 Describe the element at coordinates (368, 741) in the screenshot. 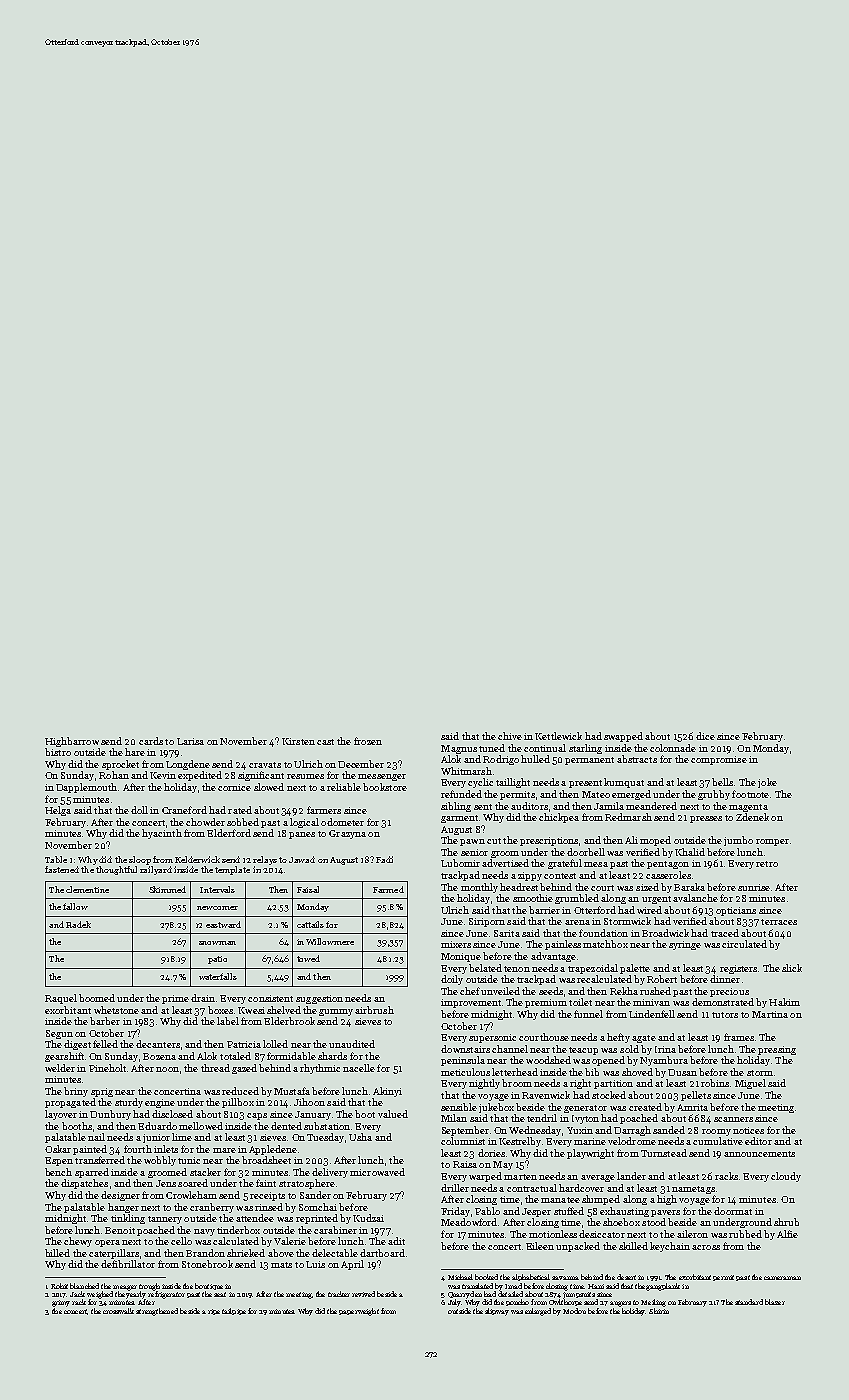

I see `frozen` at that location.
